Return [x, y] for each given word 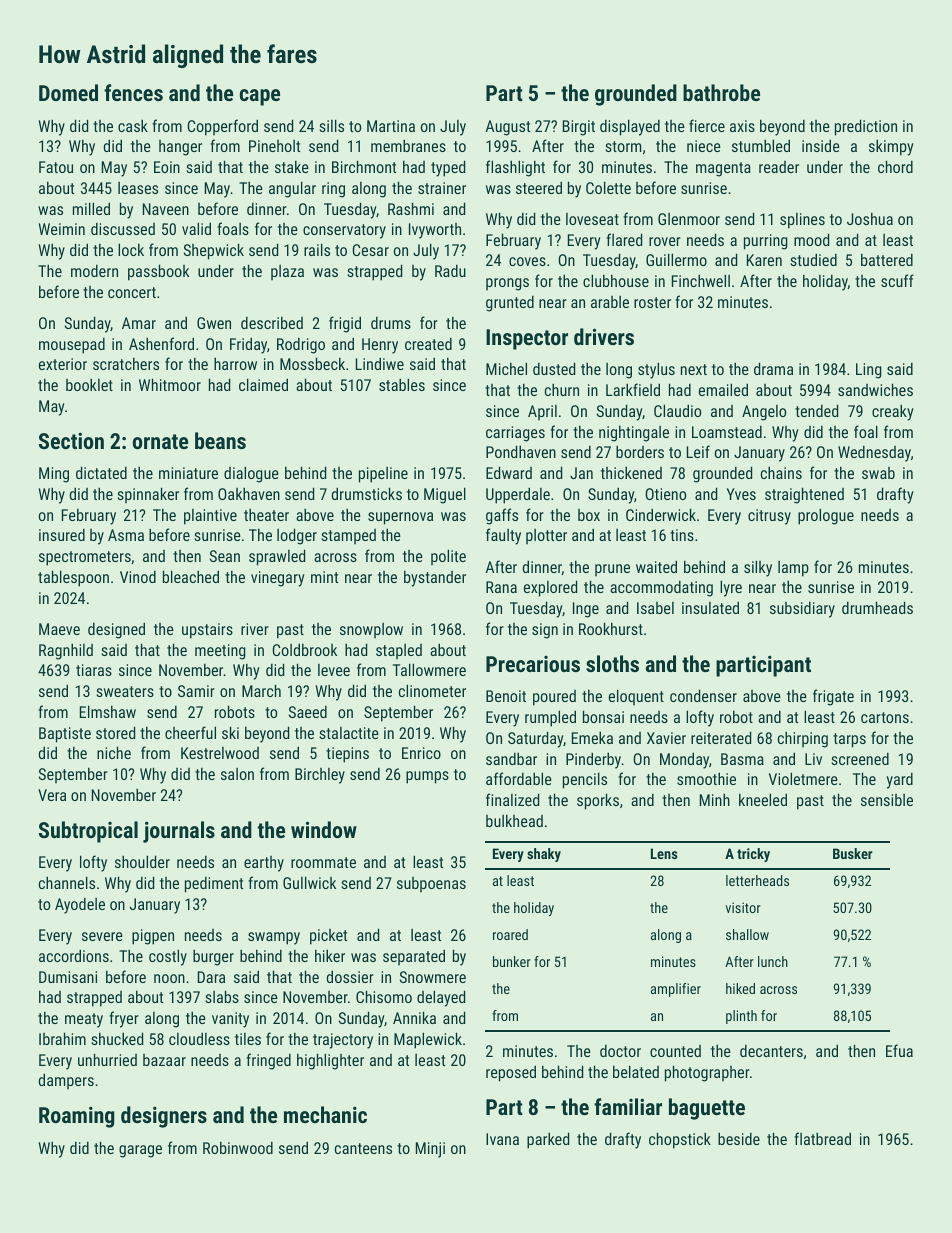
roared [510, 934]
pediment [214, 884]
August [508, 128]
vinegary [278, 579]
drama [773, 368]
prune [612, 570]
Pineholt [274, 146]
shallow [747, 934]
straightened [804, 495]
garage [140, 1151]
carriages [515, 434]
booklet [89, 384]
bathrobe [721, 92]
